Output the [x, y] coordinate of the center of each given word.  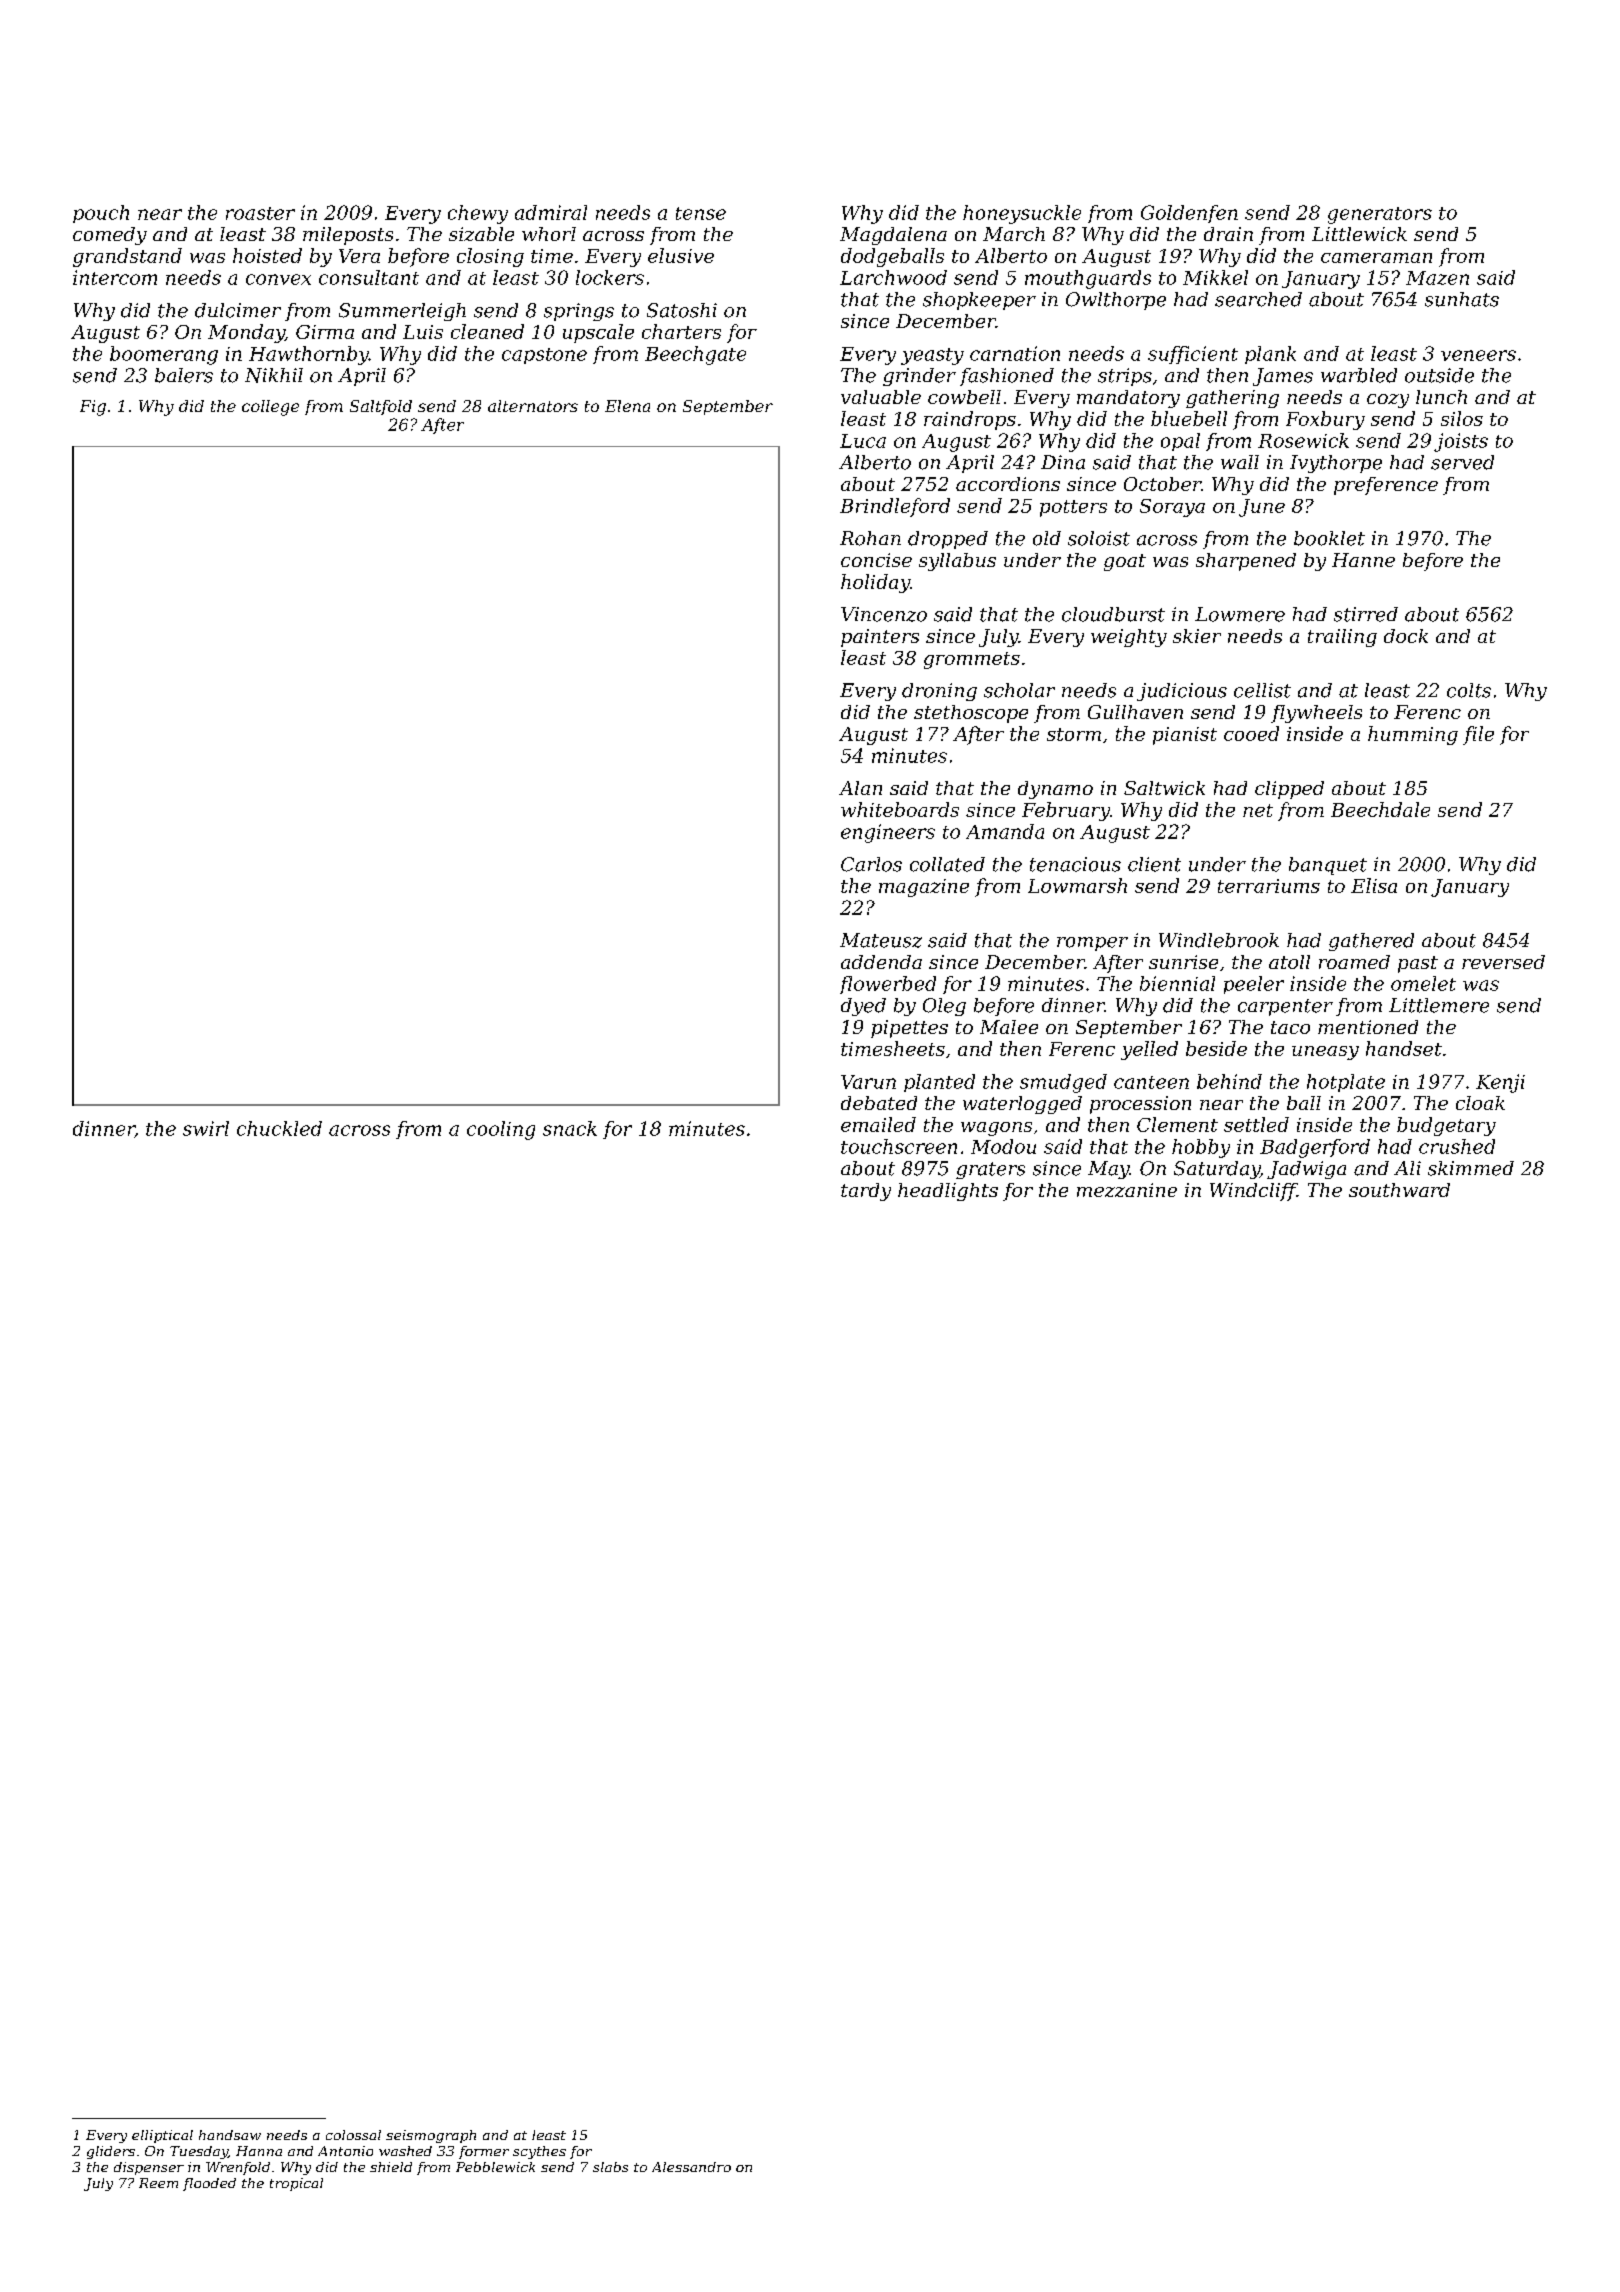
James [1283, 377]
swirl [206, 1128]
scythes [539, 2152]
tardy [866, 1192]
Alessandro [691, 2167]
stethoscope [971, 714]
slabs [610, 2167]
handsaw [230, 2135]
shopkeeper [979, 301]
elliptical [162, 2136]
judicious [1182, 692]
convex [278, 279]
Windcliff [1253, 1192]
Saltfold [381, 407]
